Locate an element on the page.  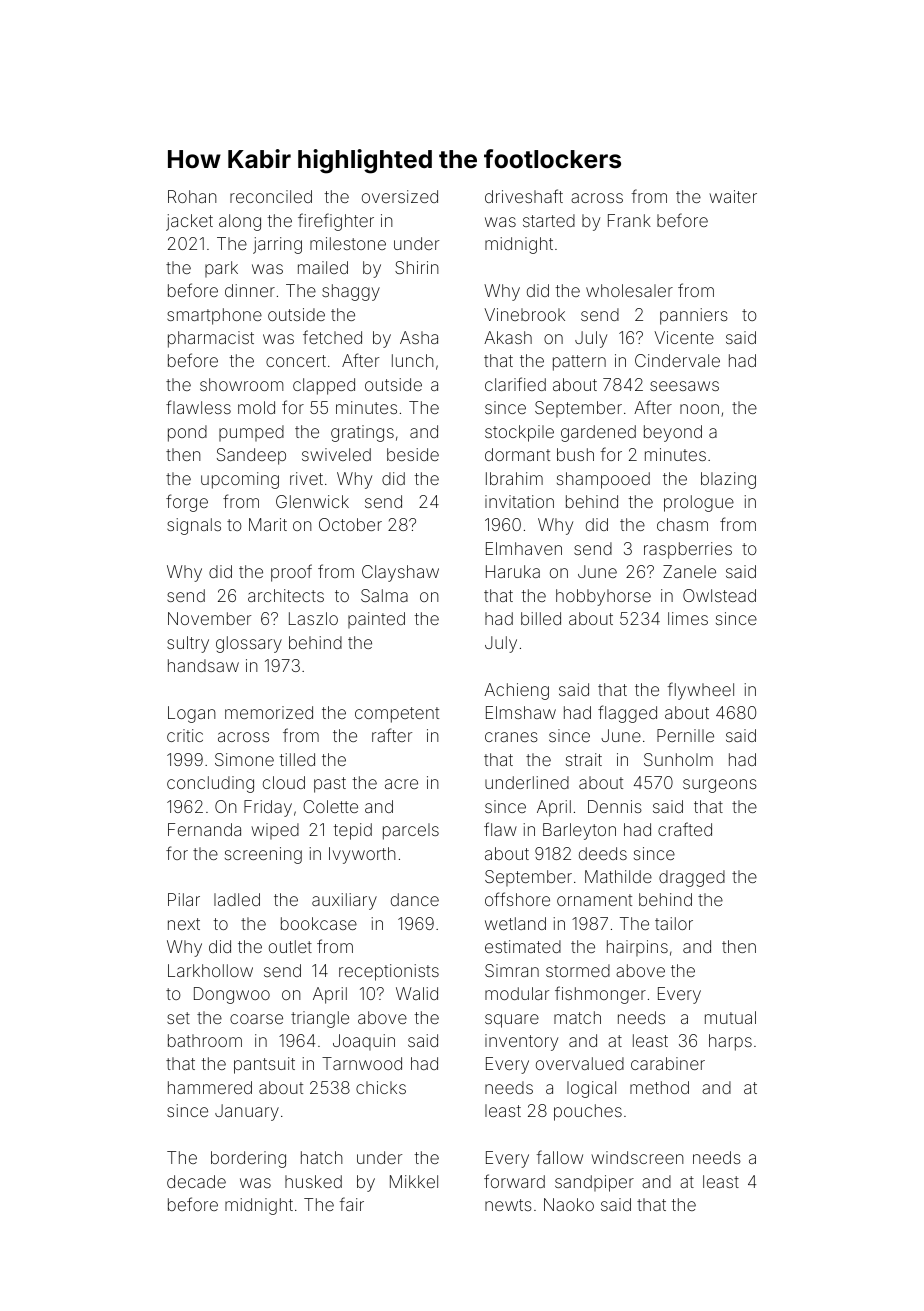
driveshaft is located at coordinates (524, 196).
